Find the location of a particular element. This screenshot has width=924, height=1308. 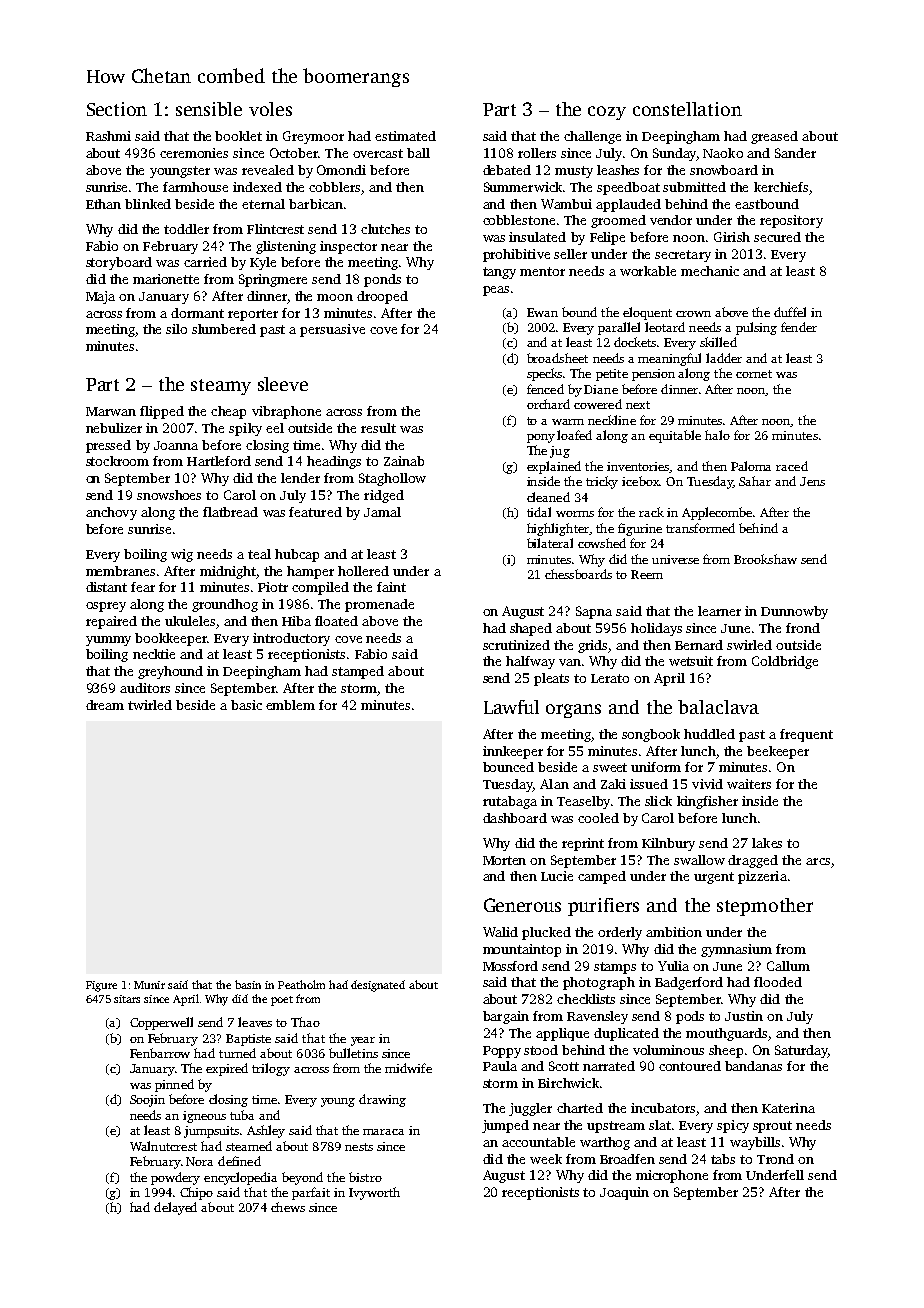

Section is located at coordinates (117, 109).
